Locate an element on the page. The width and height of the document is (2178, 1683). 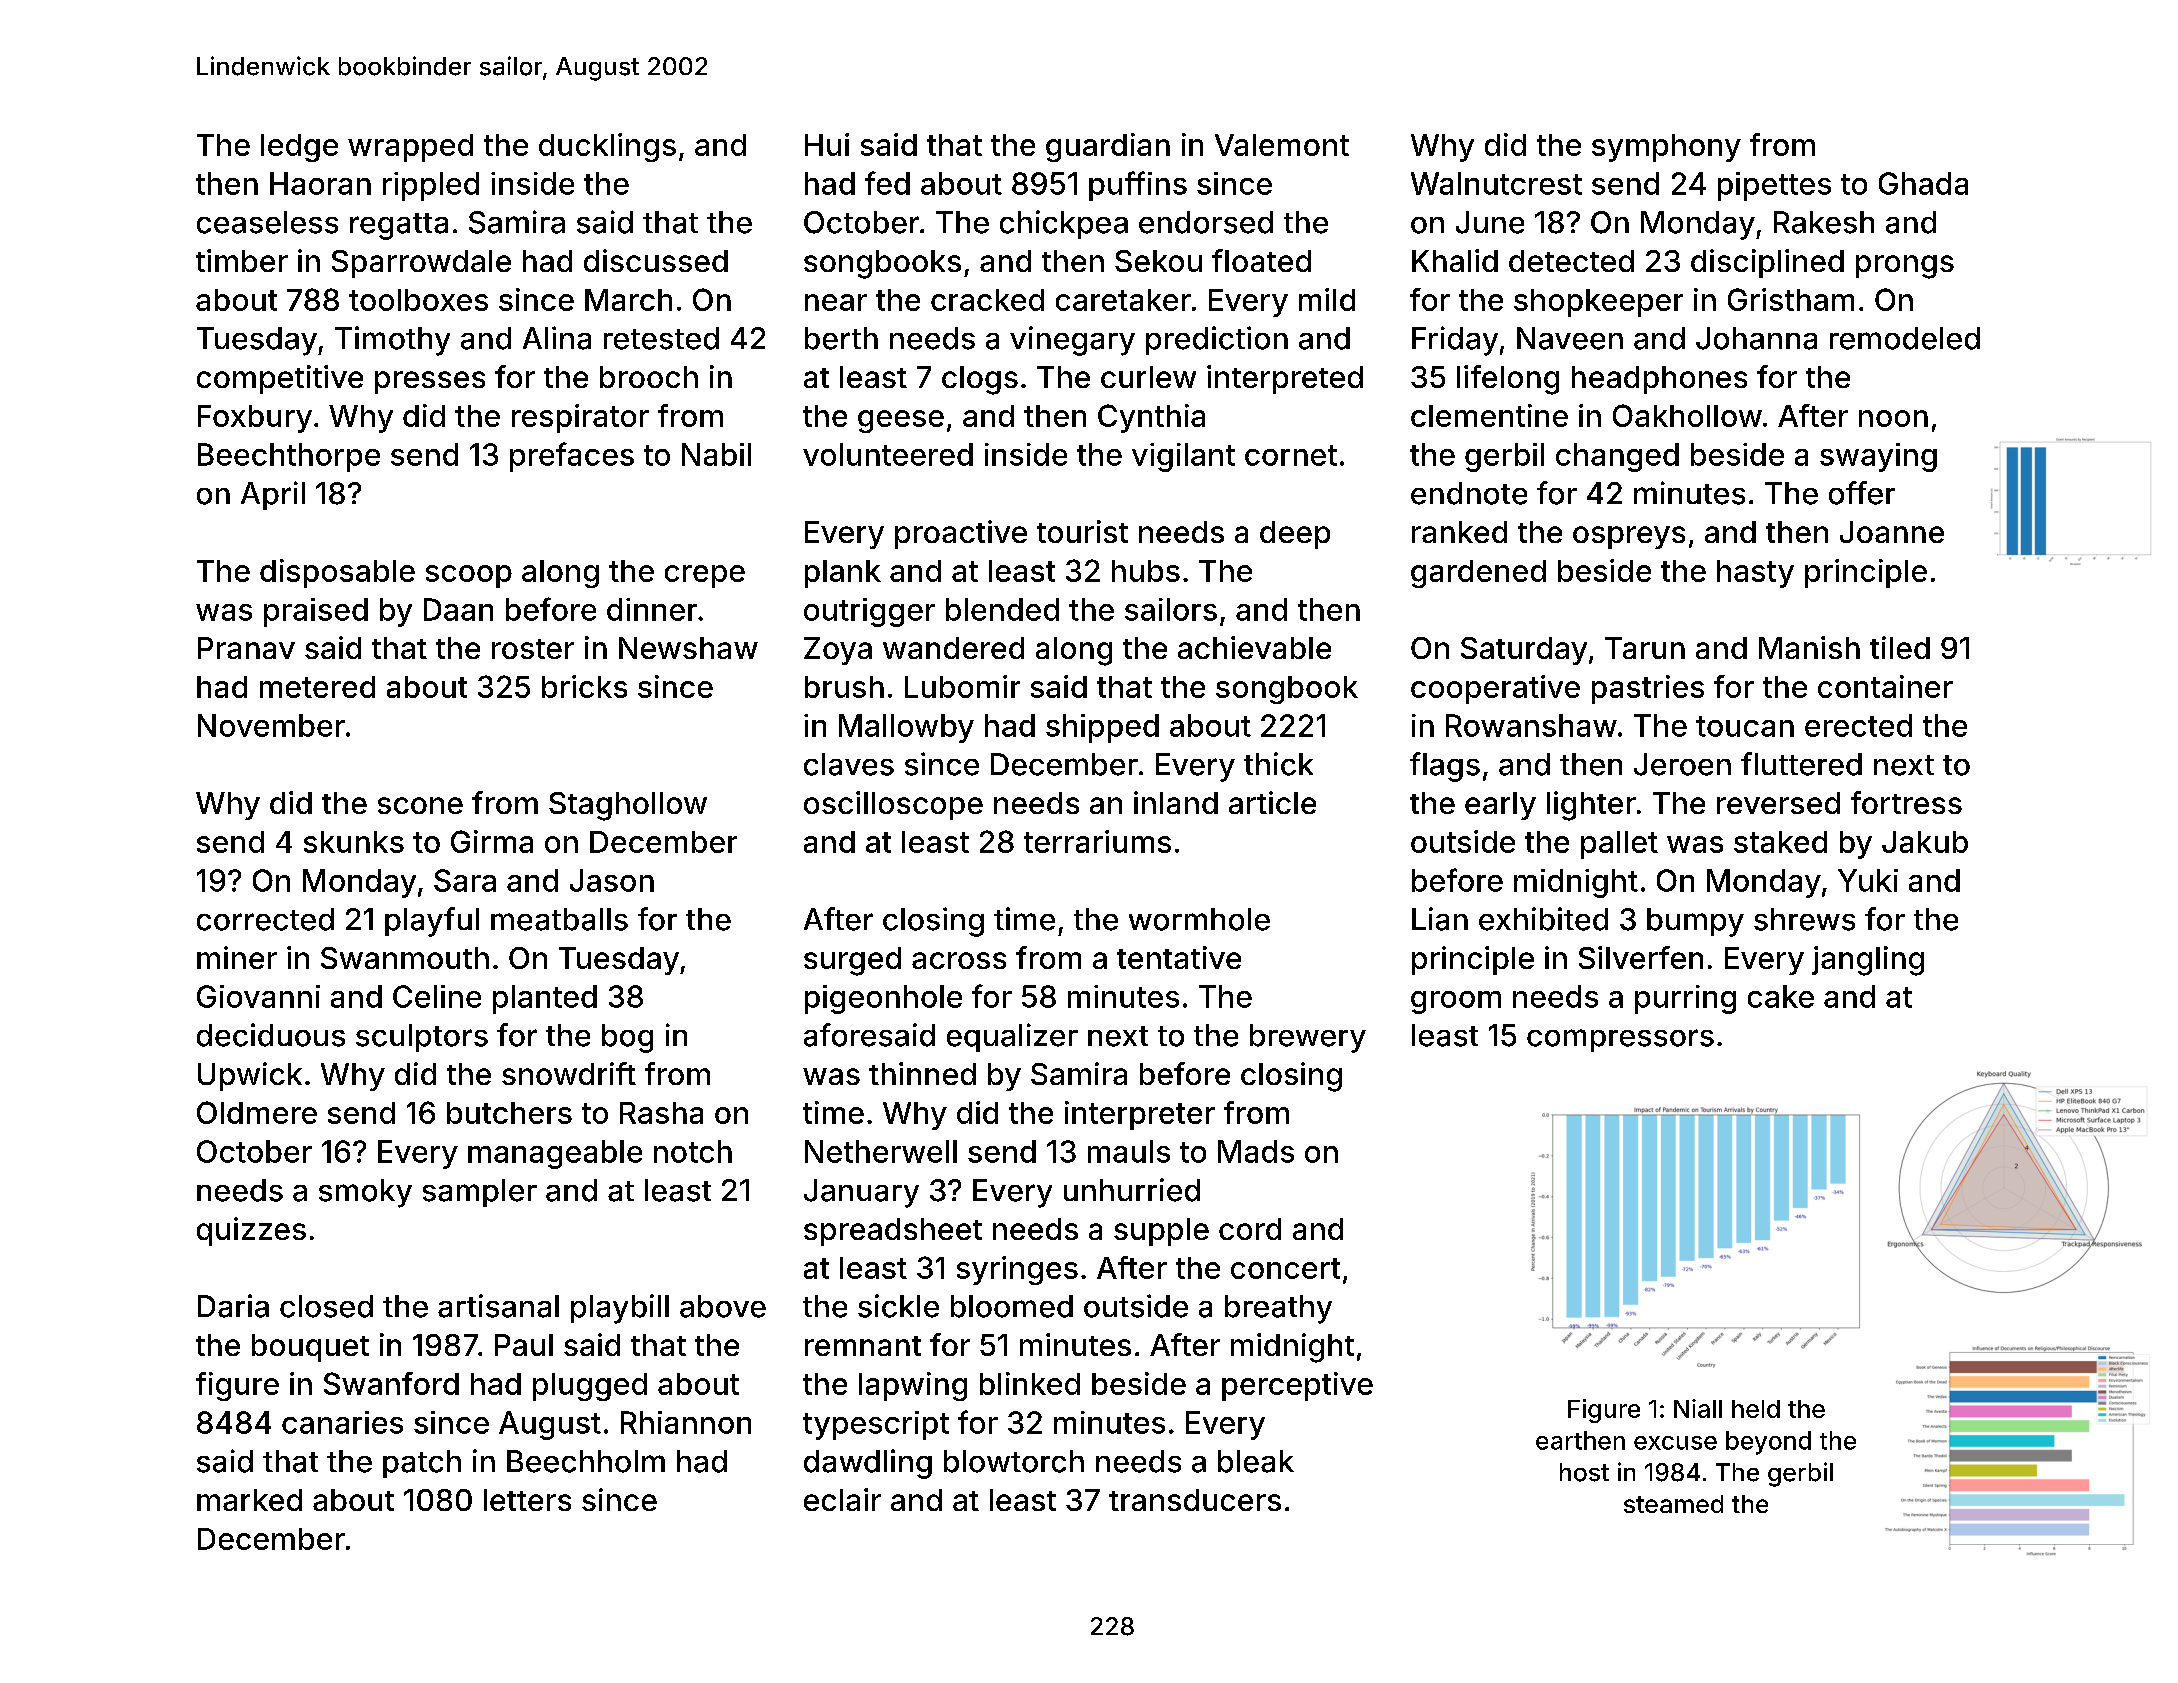
letters is located at coordinates (527, 1500).
